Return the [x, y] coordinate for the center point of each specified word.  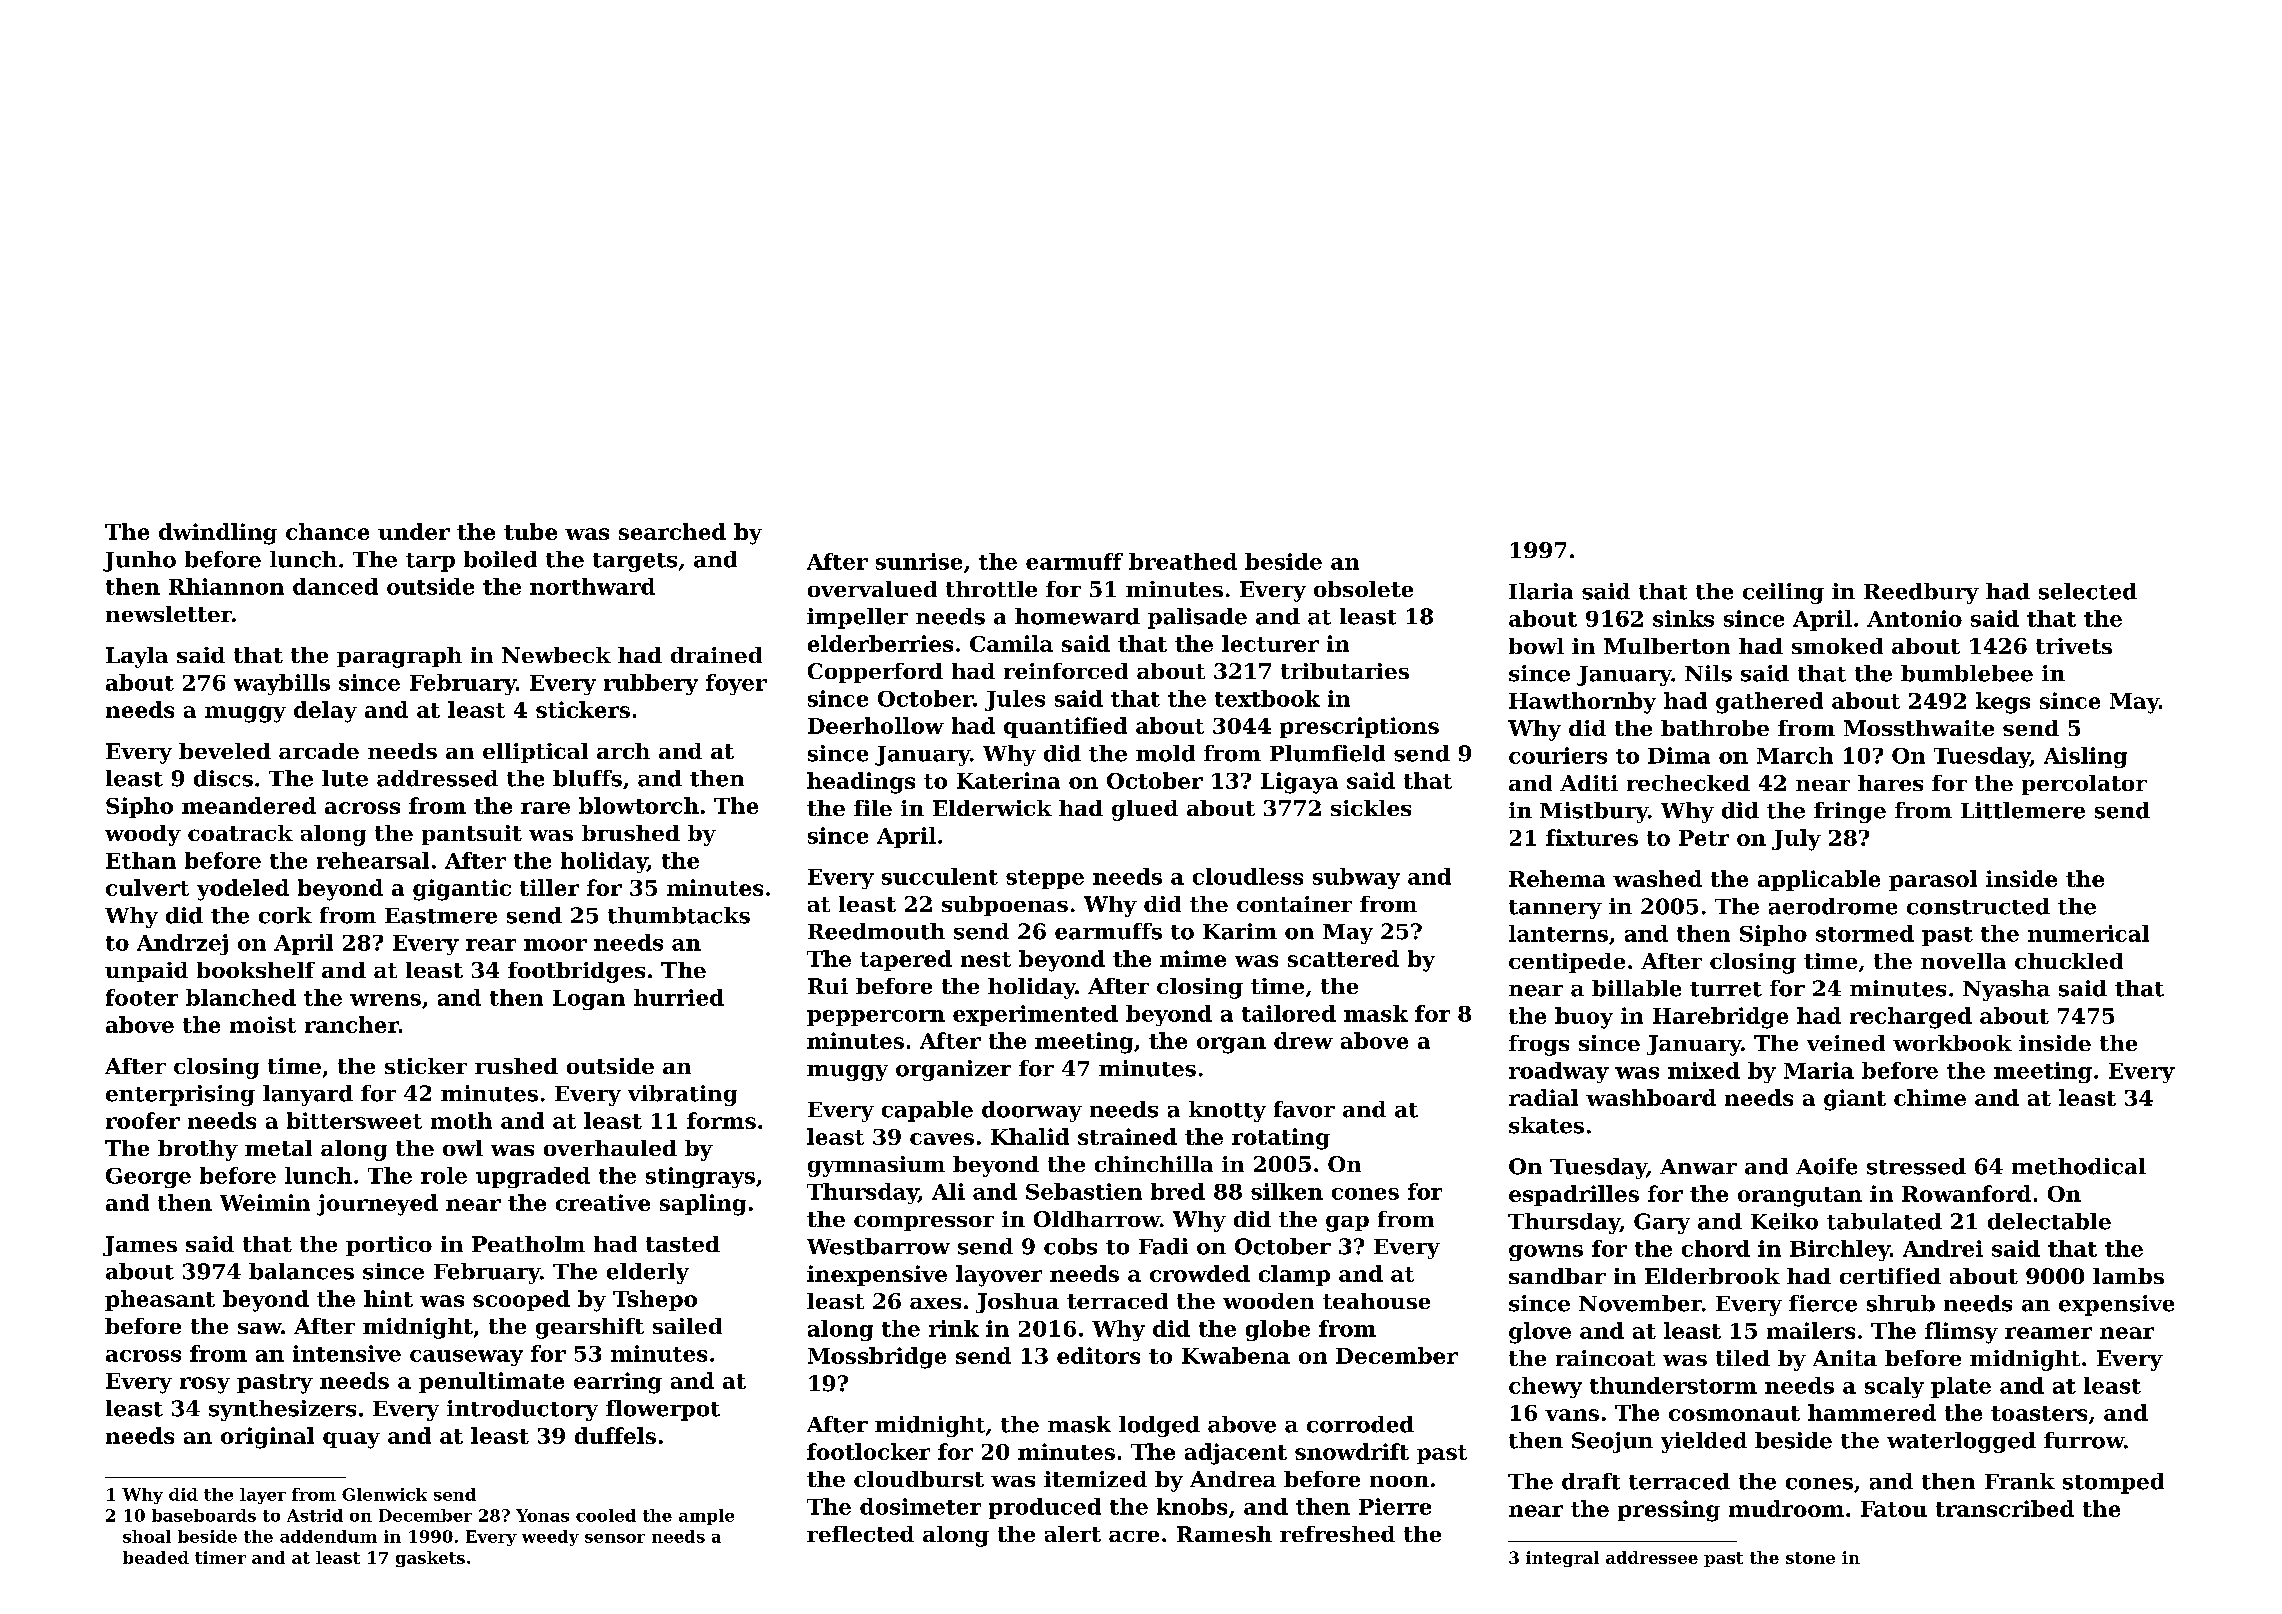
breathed [1183, 561]
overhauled [610, 1148]
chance [327, 531]
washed [1657, 878]
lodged [1159, 1426]
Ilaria [1541, 591]
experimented [1035, 1015]
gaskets [430, 1559]
